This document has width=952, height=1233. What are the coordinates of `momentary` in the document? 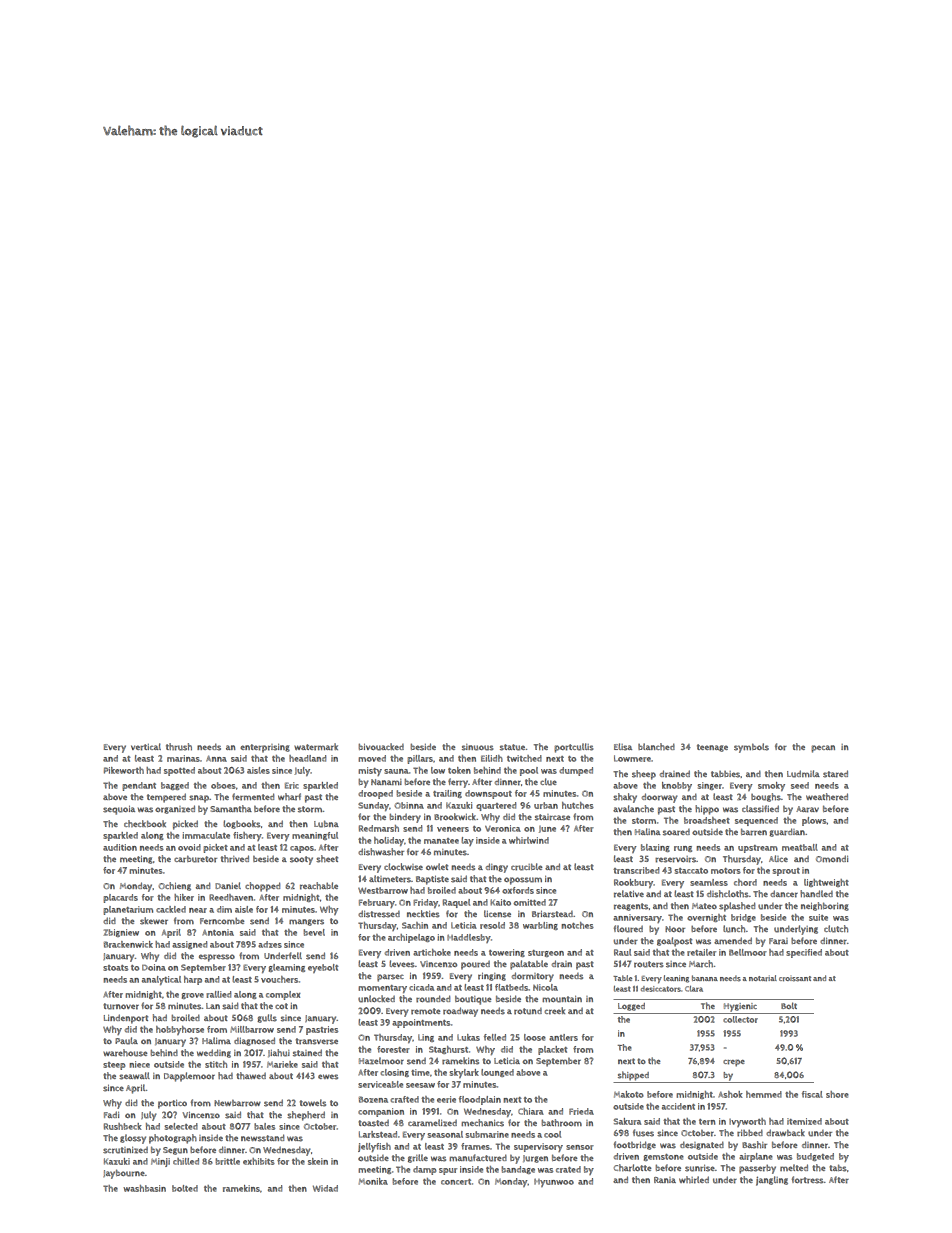 It's located at (383, 989).
